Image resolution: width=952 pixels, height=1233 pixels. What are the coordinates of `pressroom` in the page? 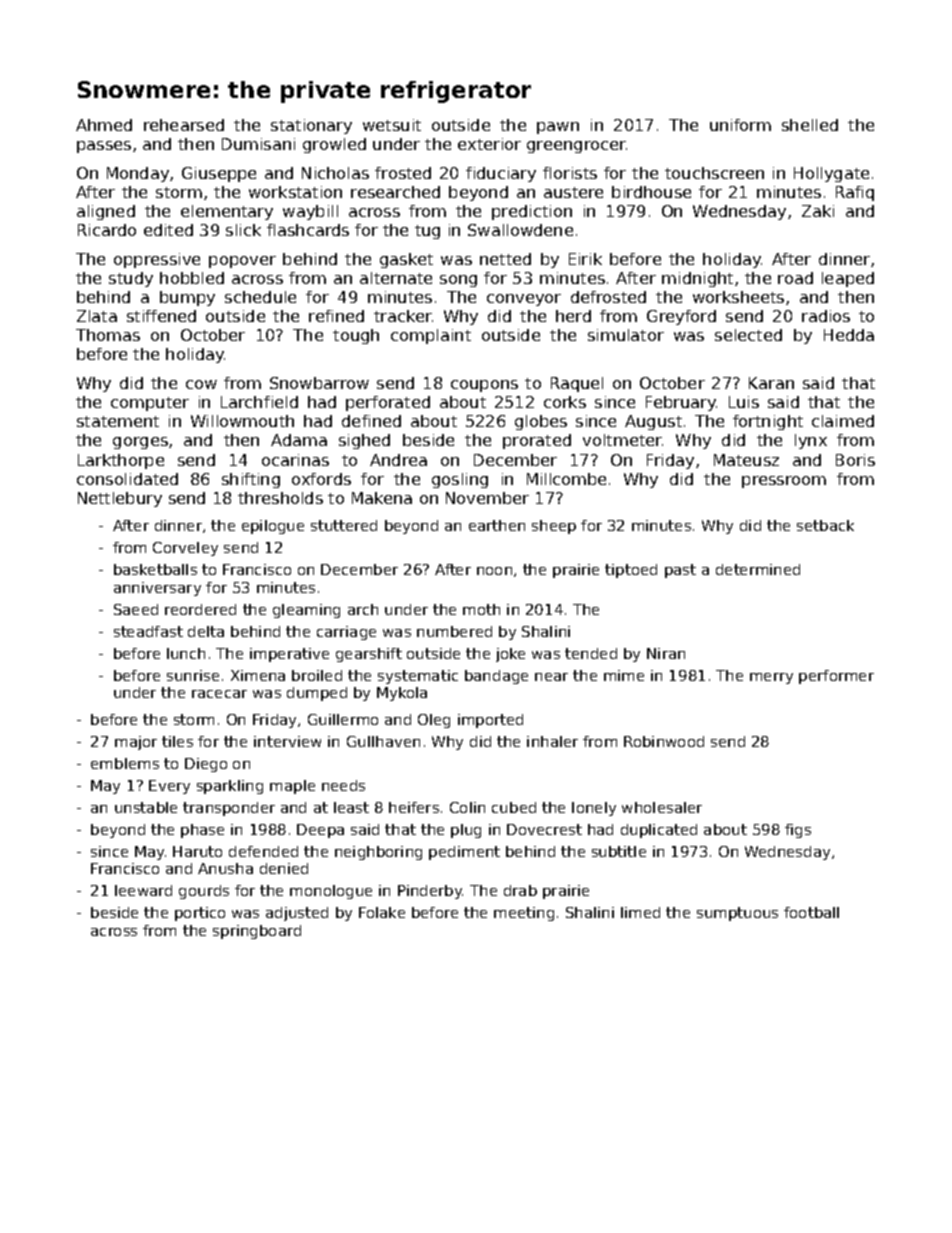 It's located at (784, 482).
